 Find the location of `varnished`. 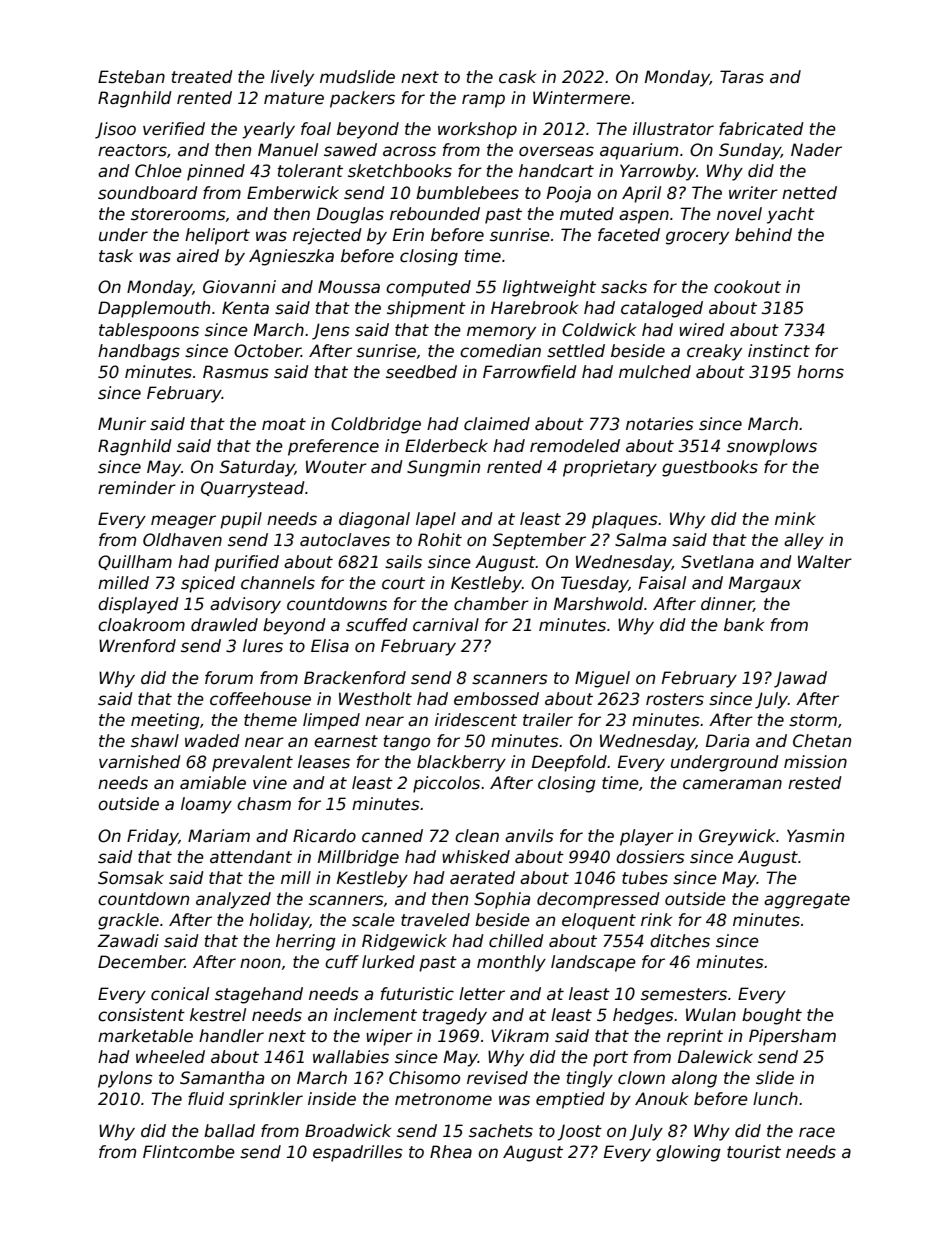

varnished is located at coordinates (140, 762).
